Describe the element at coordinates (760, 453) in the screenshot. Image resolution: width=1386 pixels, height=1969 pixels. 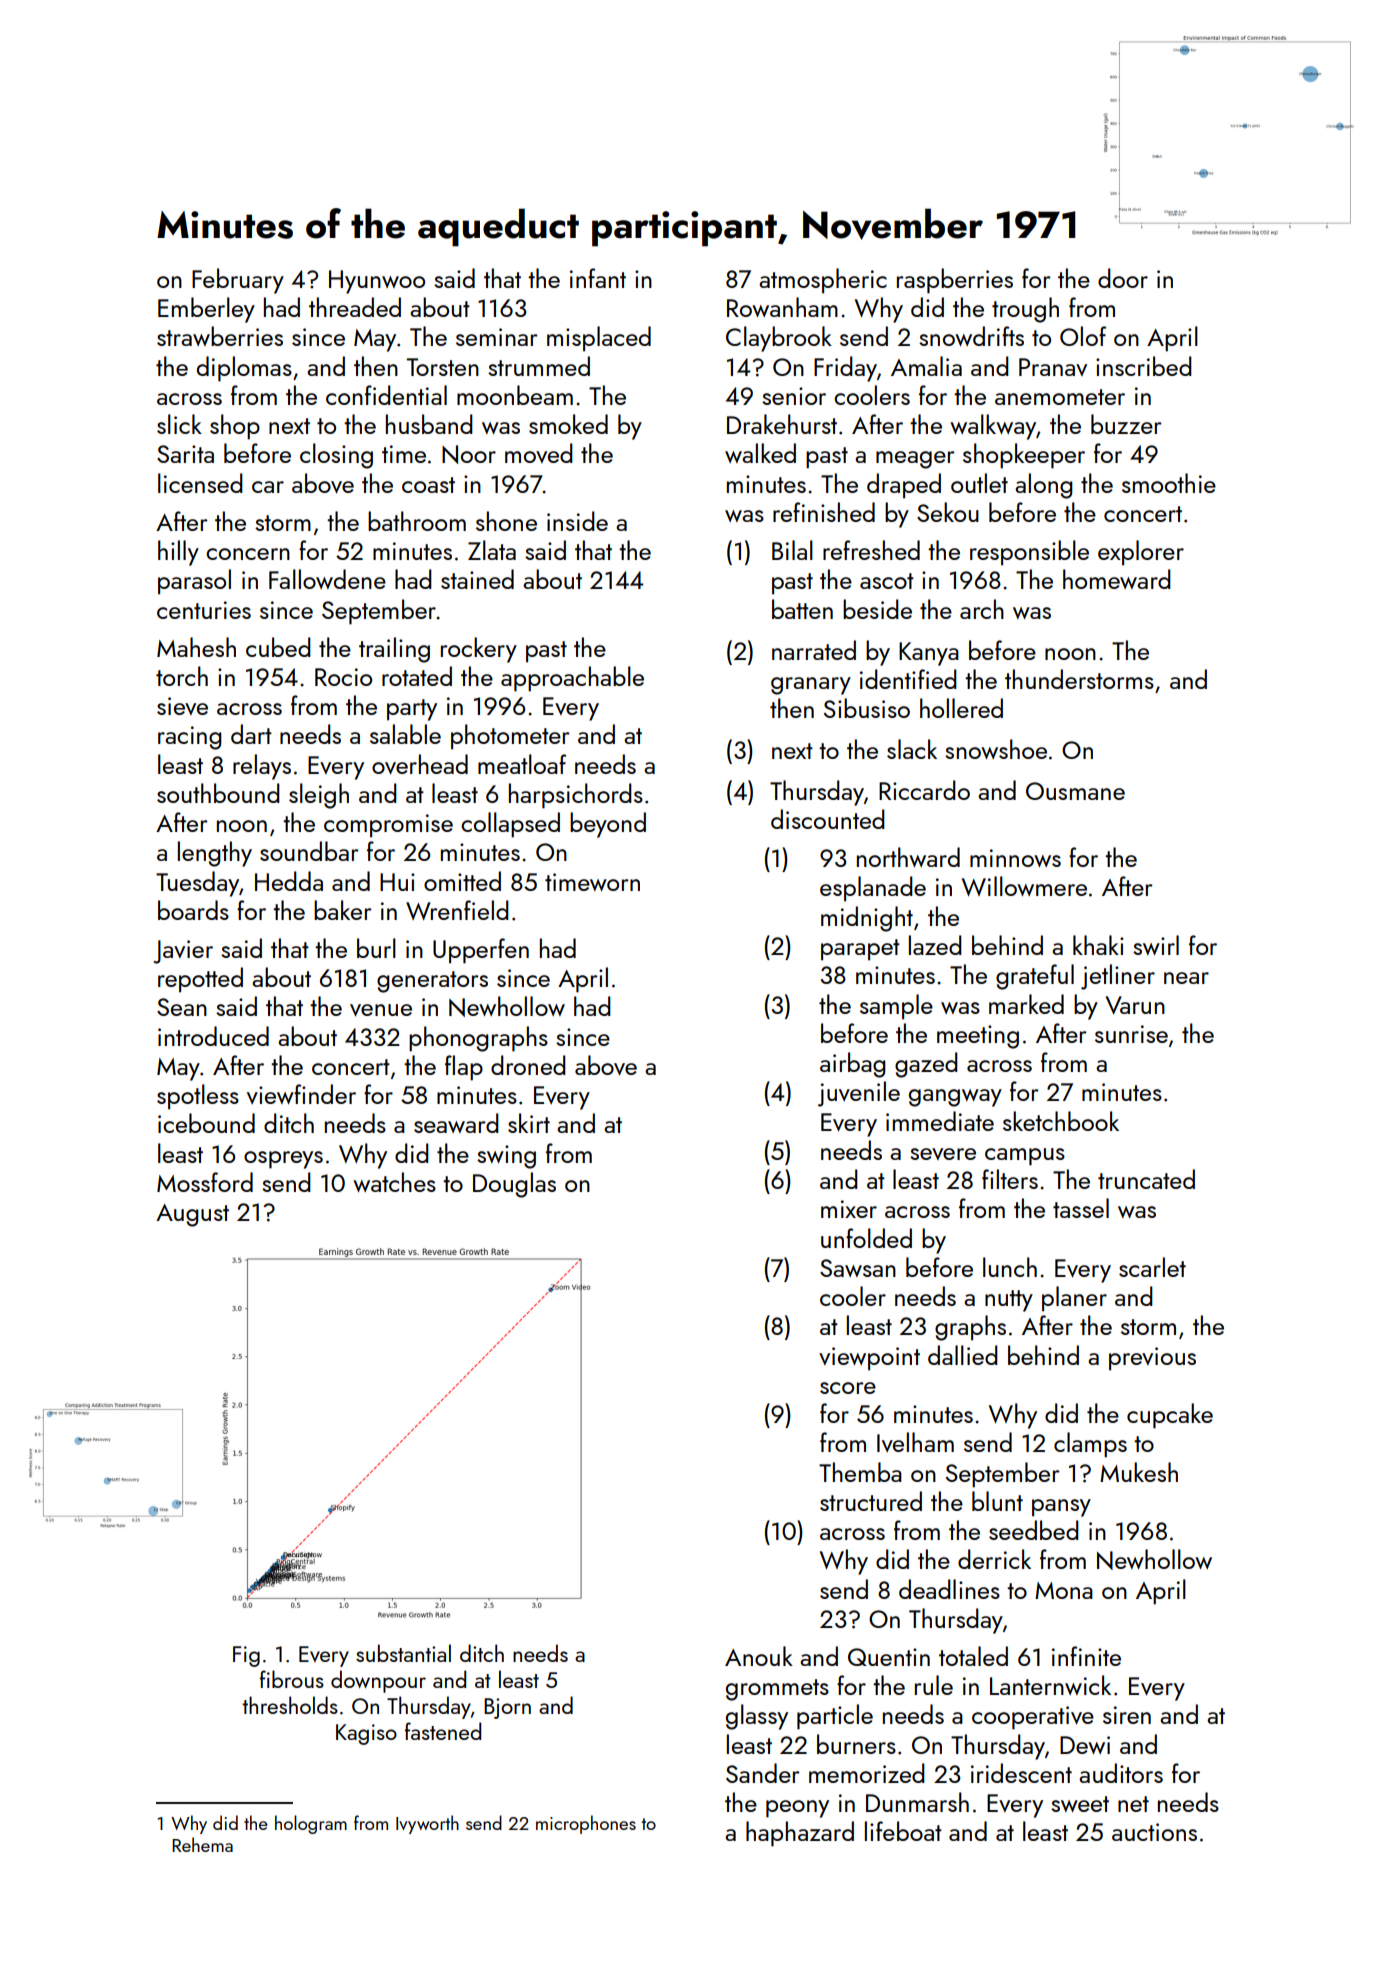
I see `walked` at that location.
